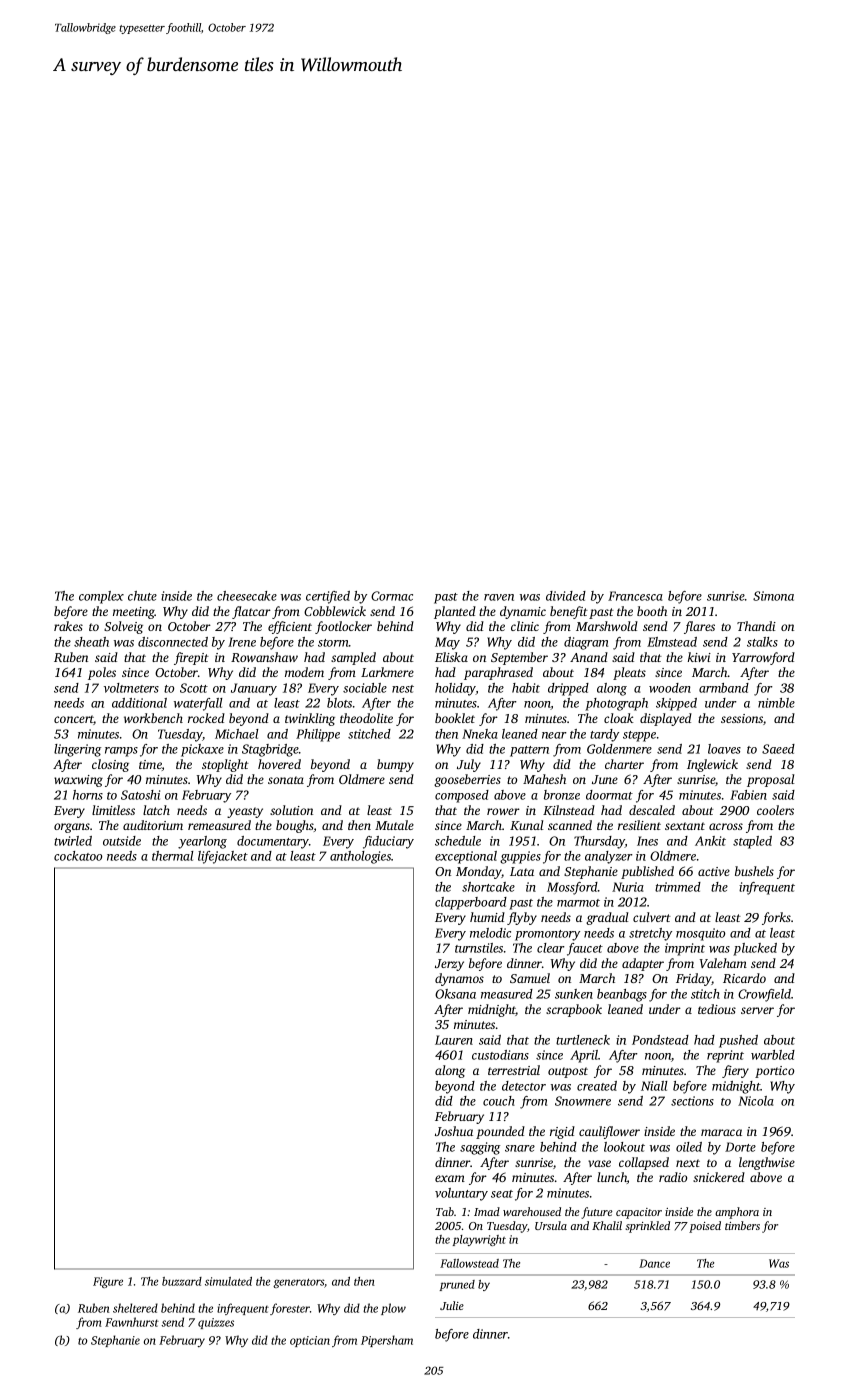 The height and width of the screenshot is (1400, 849). Describe the element at coordinates (156, 810) in the screenshot. I see `latch` at that location.
